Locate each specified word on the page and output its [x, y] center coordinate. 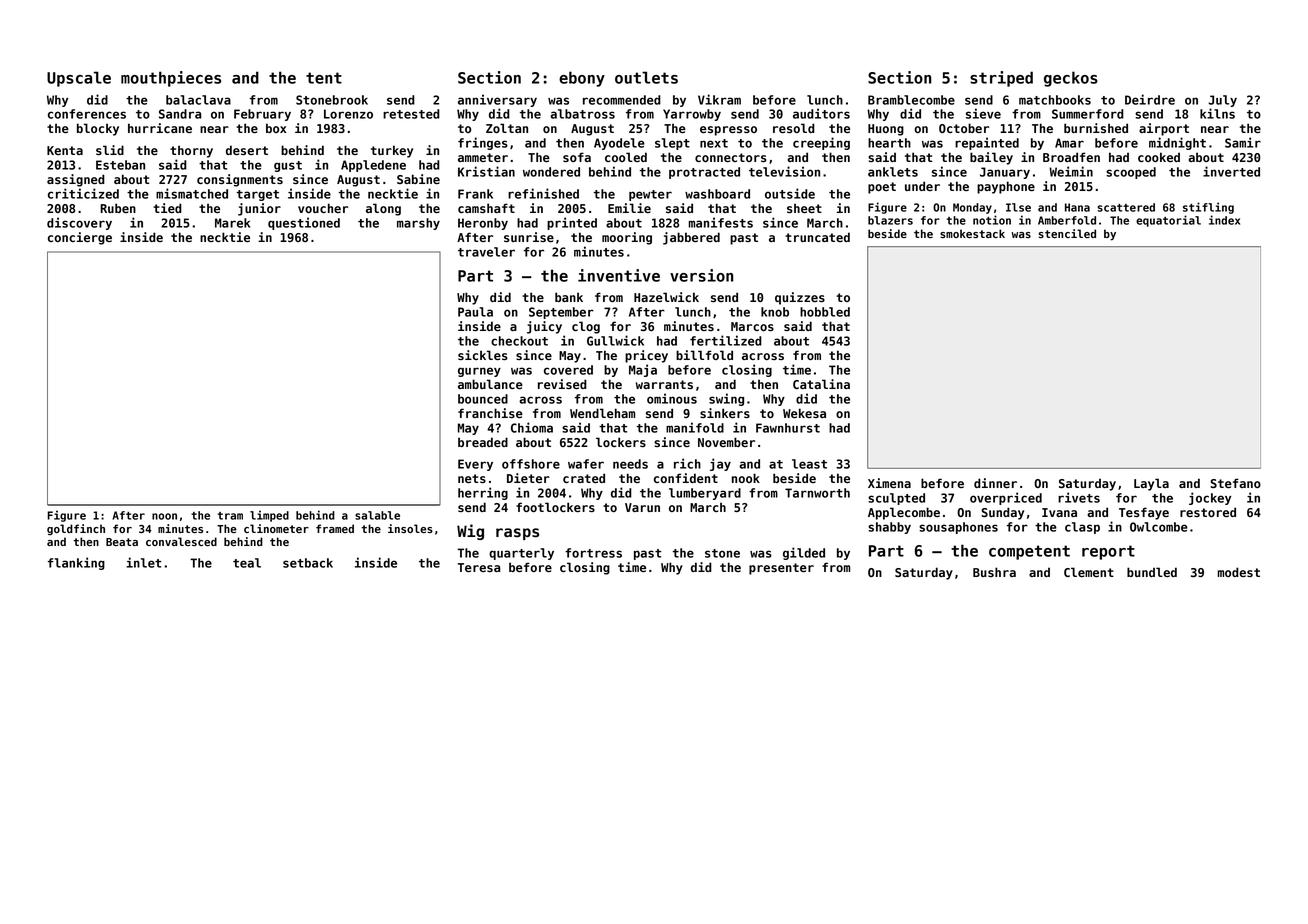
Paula [475, 312]
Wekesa [804, 413]
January [1005, 173]
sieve [983, 113]
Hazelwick [666, 297]
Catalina [821, 384]
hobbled [825, 312]
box [276, 128]
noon [164, 516]
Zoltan [507, 128]
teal [247, 563]
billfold [704, 355]
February [262, 115]
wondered [551, 172]
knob [775, 312]
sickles [483, 355]
